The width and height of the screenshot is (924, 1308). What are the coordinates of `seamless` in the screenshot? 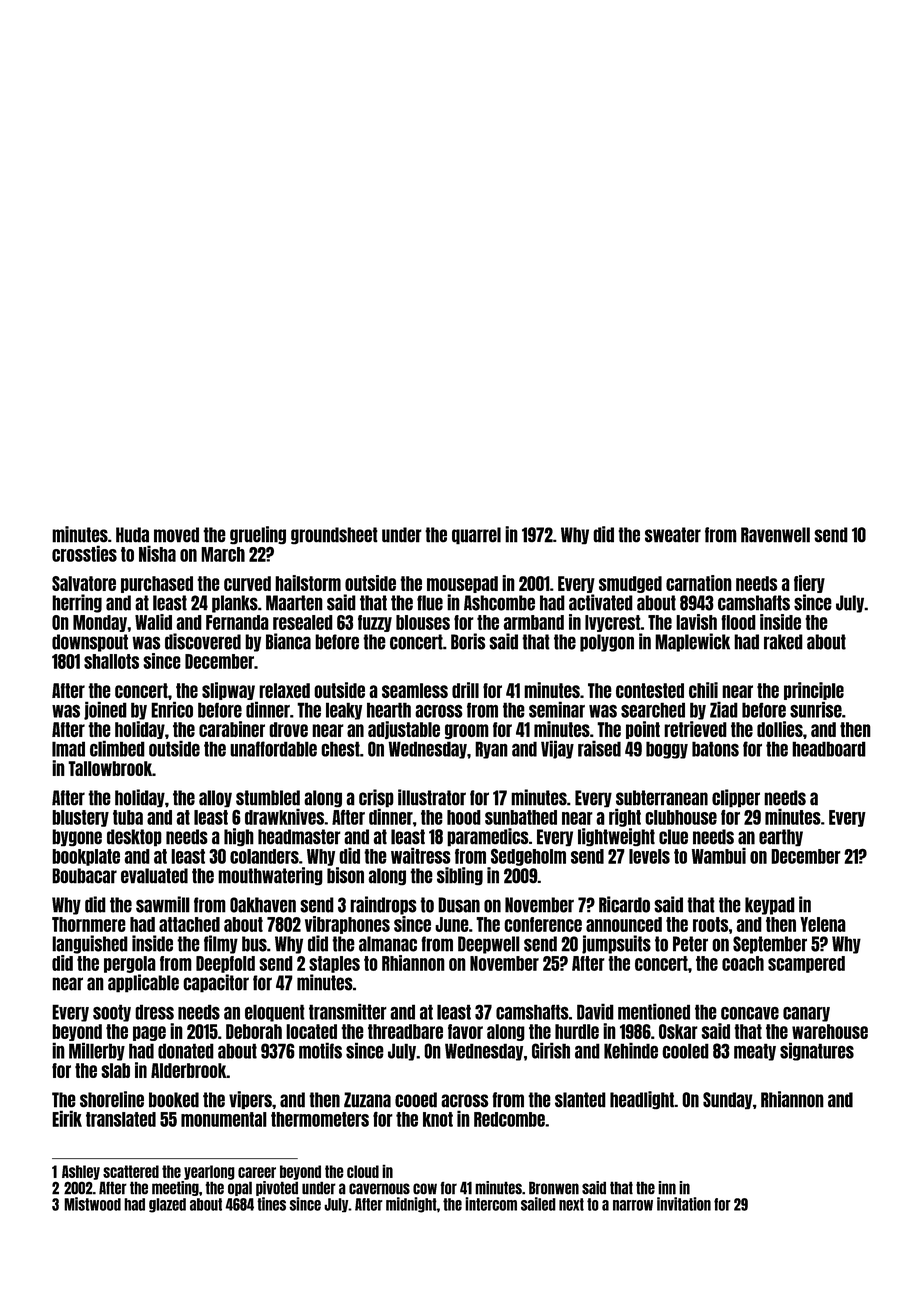 It's located at (415, 690).
